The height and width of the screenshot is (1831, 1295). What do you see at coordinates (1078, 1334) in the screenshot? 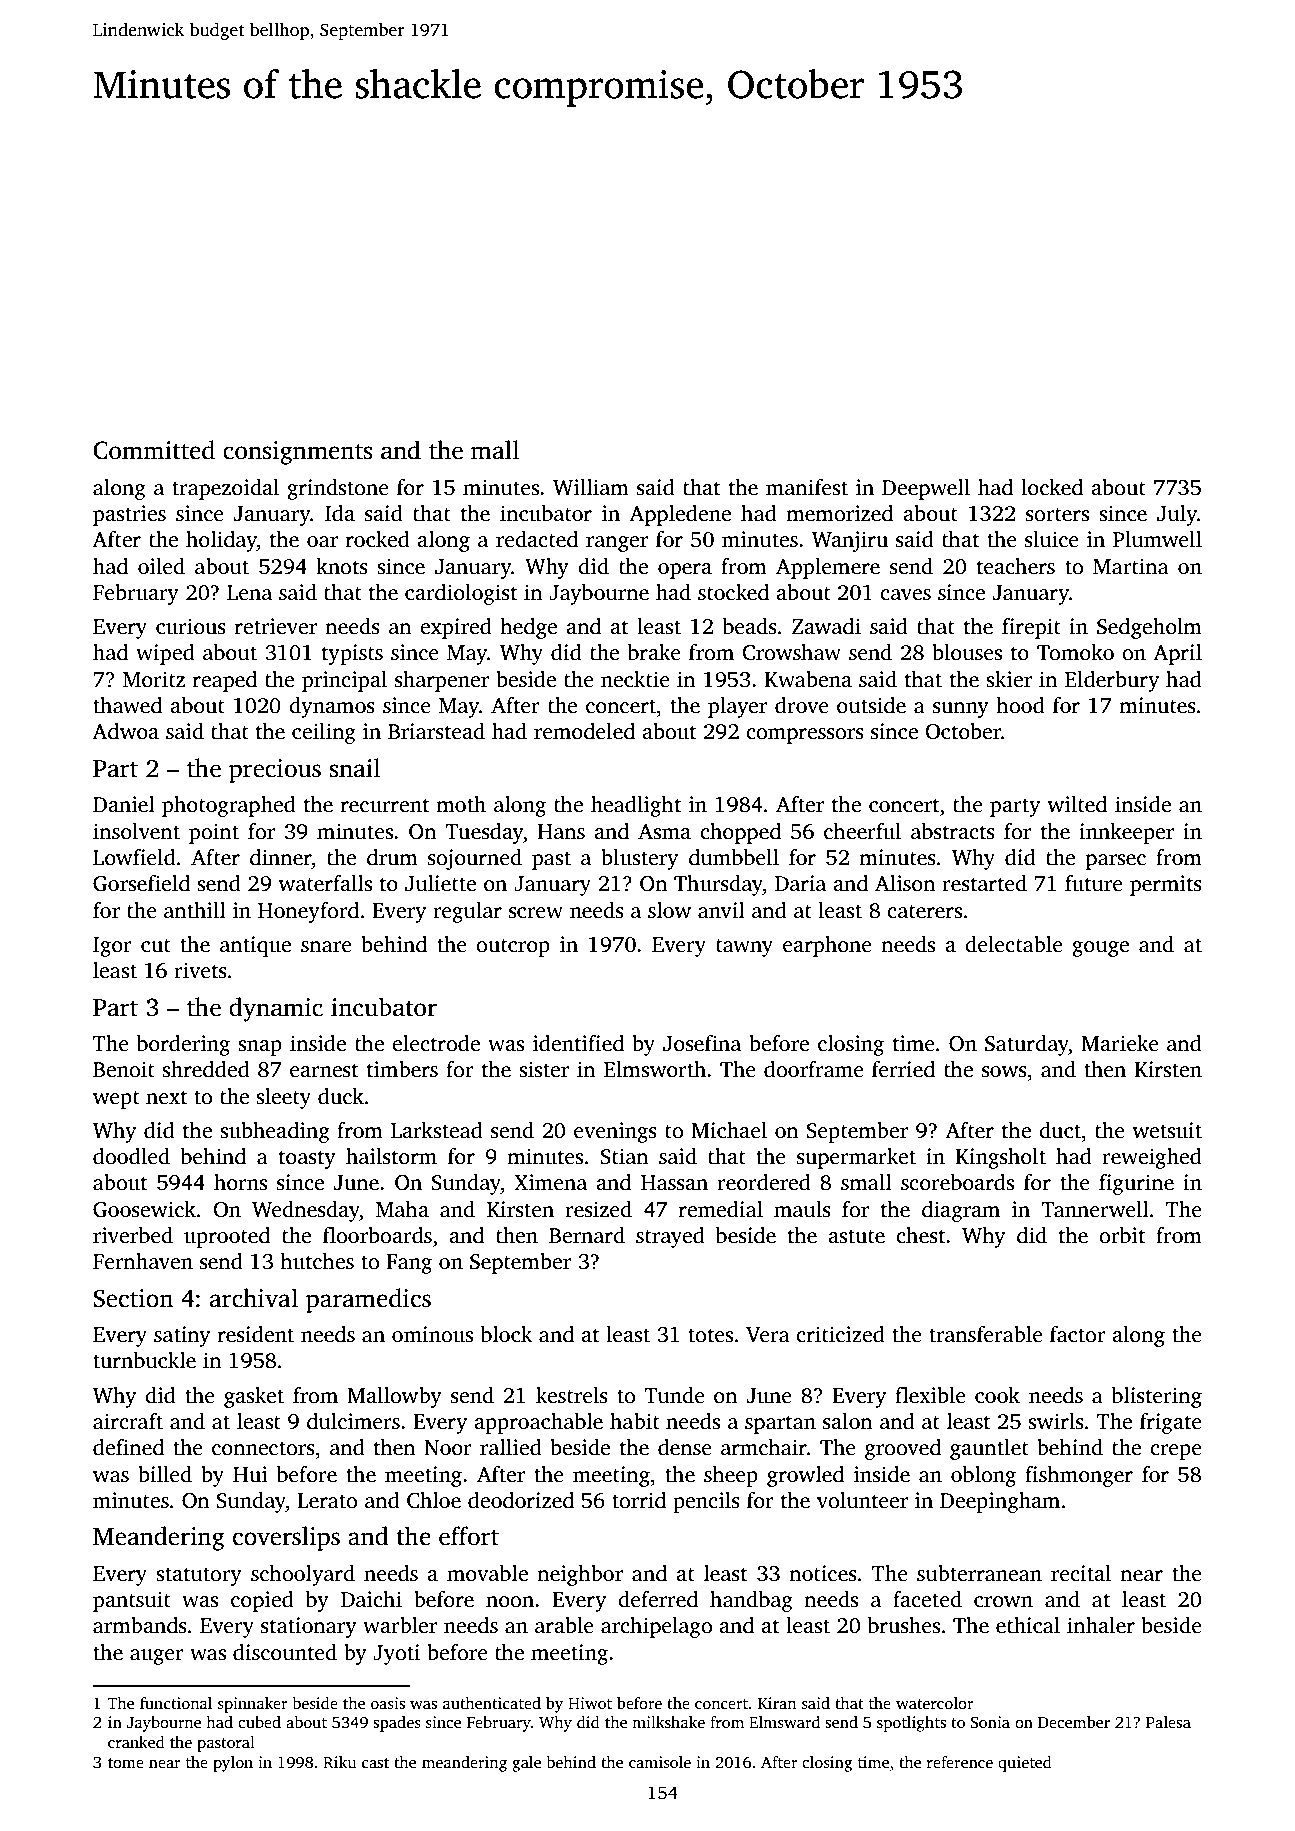
I see `factor` at bounding box center [1078, 1334].
